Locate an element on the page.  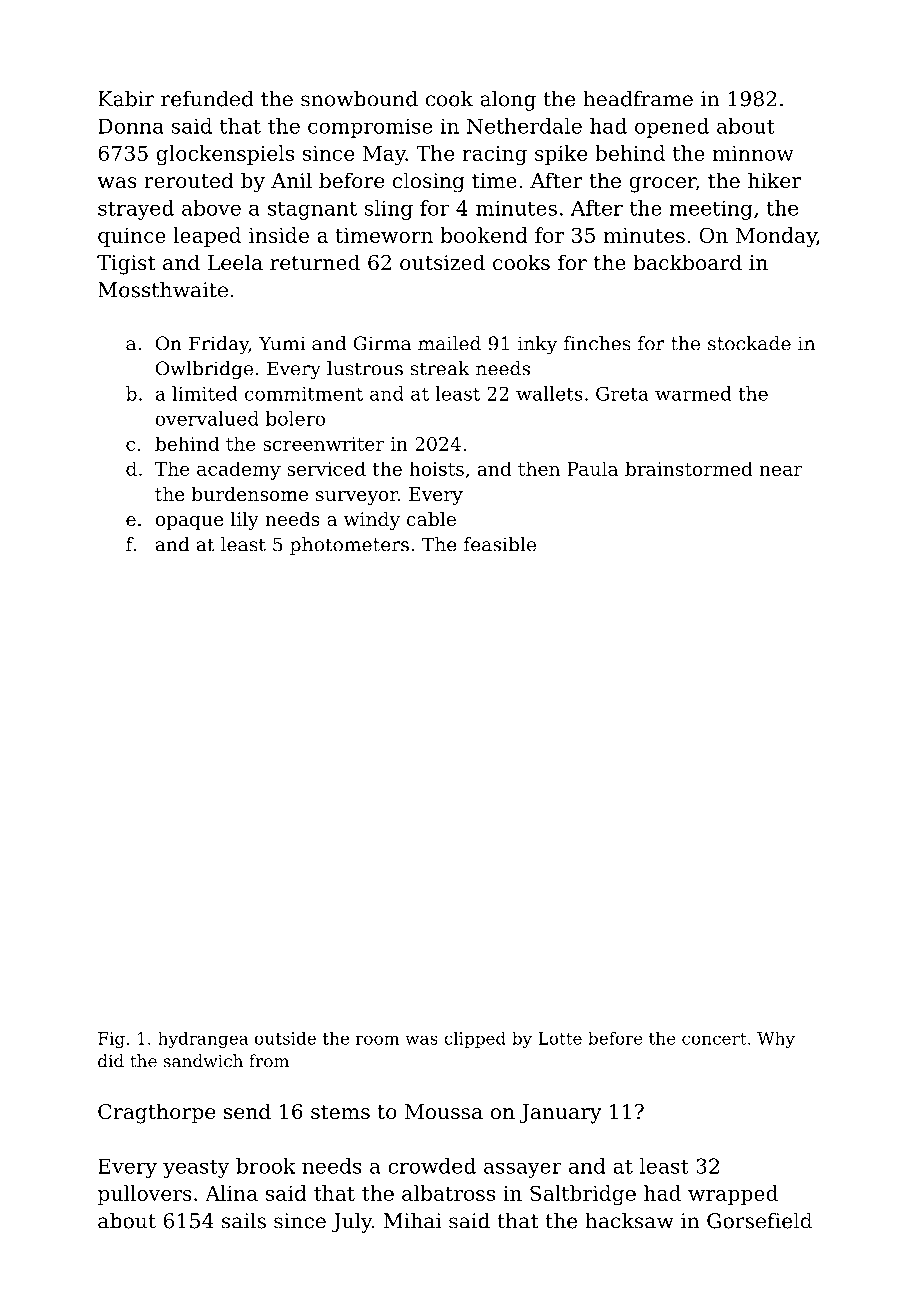
racing is located at coordinates (494, 156).
